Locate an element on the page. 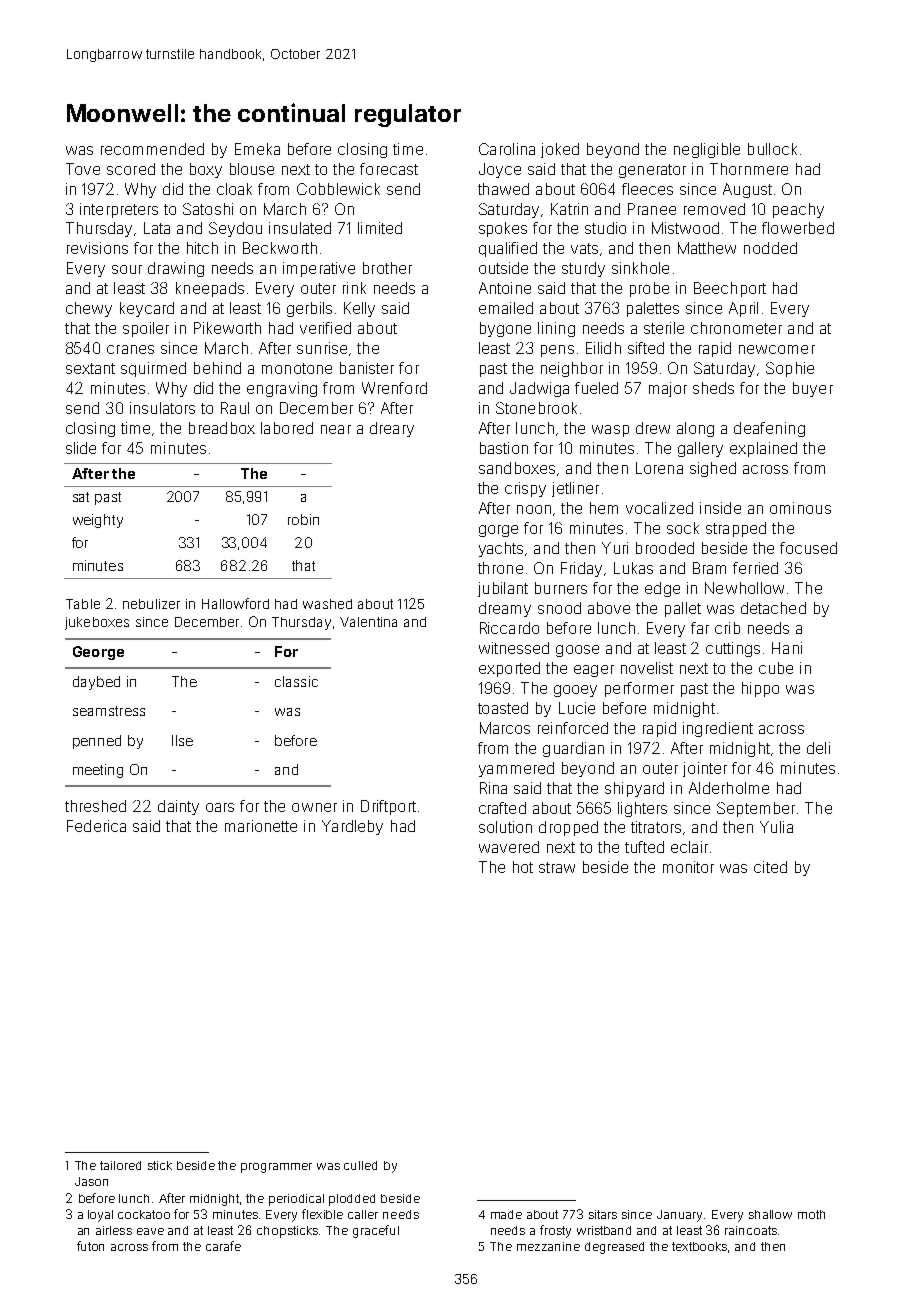  bygone is located at coordinates (505, 329).
